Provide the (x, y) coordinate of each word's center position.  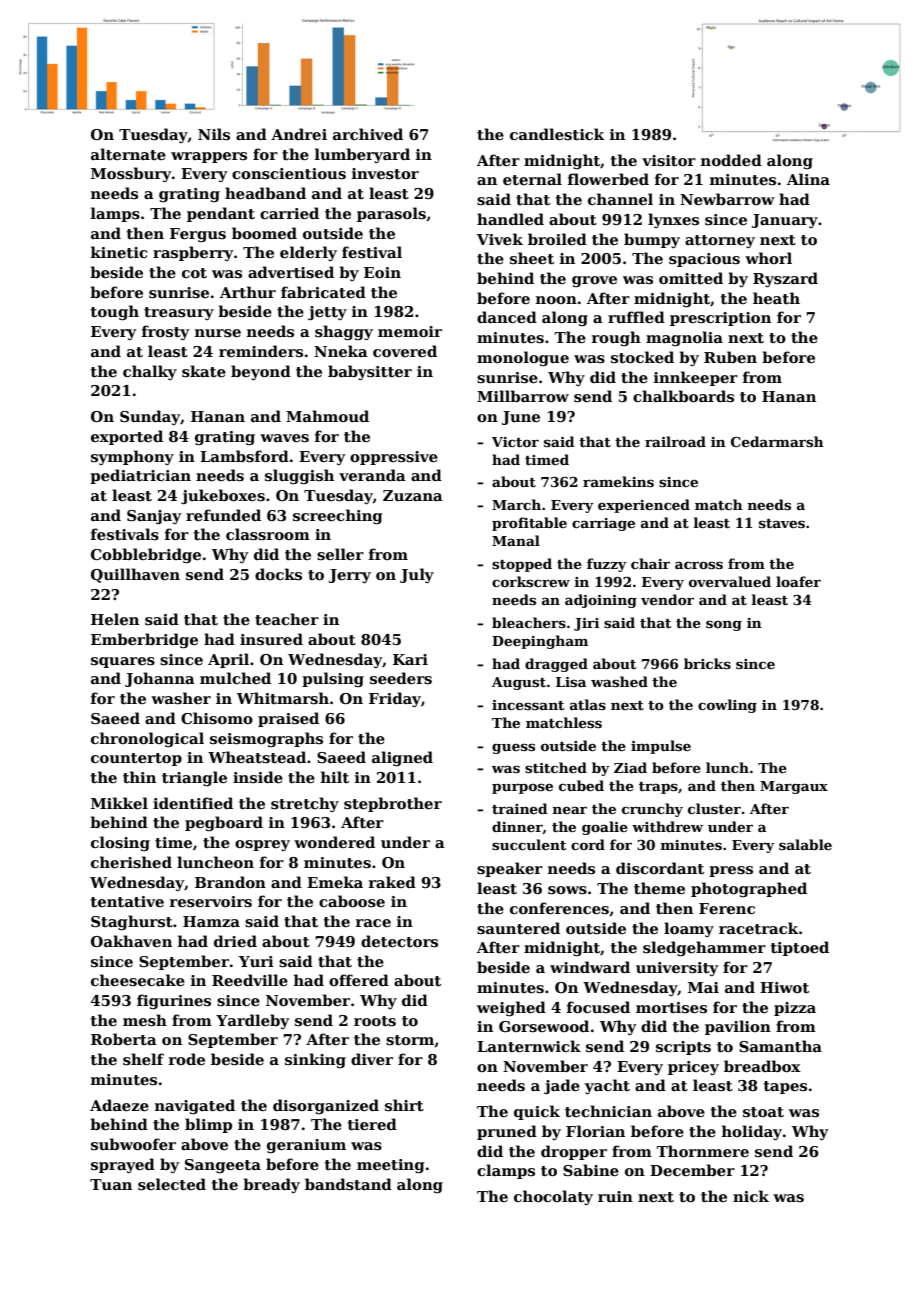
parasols (391, 214)
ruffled (636, 317)
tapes (785, 1087)
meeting (391, 1166)
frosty (165, 332)
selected (172, 1184)
